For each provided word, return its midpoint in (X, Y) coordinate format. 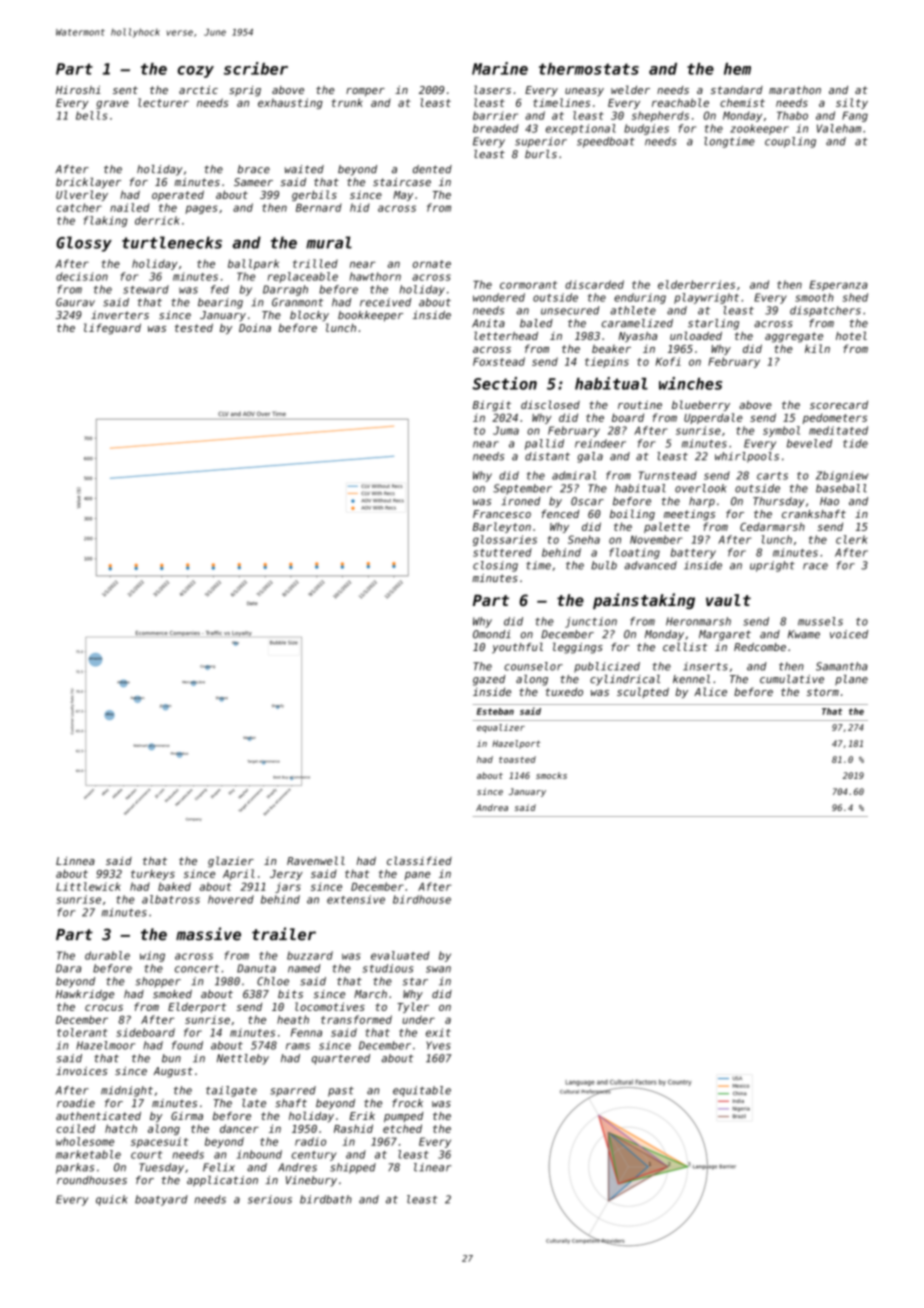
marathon (795, 89)
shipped (353, 1168)
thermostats (589, 69)
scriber (256, 68)
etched (402, 1128)
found (187, 1045)
